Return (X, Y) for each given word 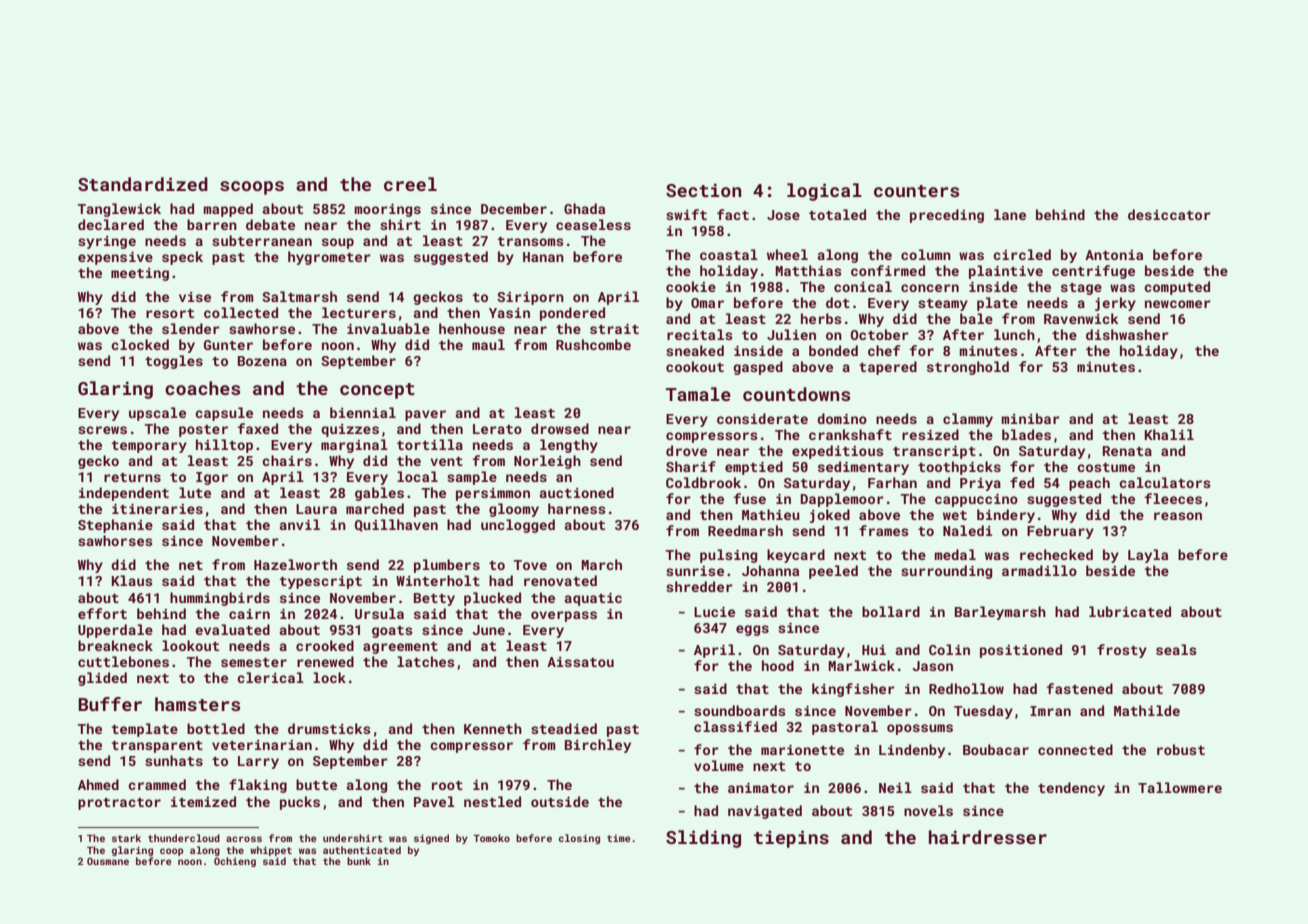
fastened (1080, 688)
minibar (1030, 418)
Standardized (143, 184)
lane (1010, 214)
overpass (564, 616)
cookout (695, 366)
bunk (359, 861)
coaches (202, 388)
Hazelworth (295, 564)
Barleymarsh (1000, 613)
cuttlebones (123, 661)
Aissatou (580, 662)
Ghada (584, 208)
